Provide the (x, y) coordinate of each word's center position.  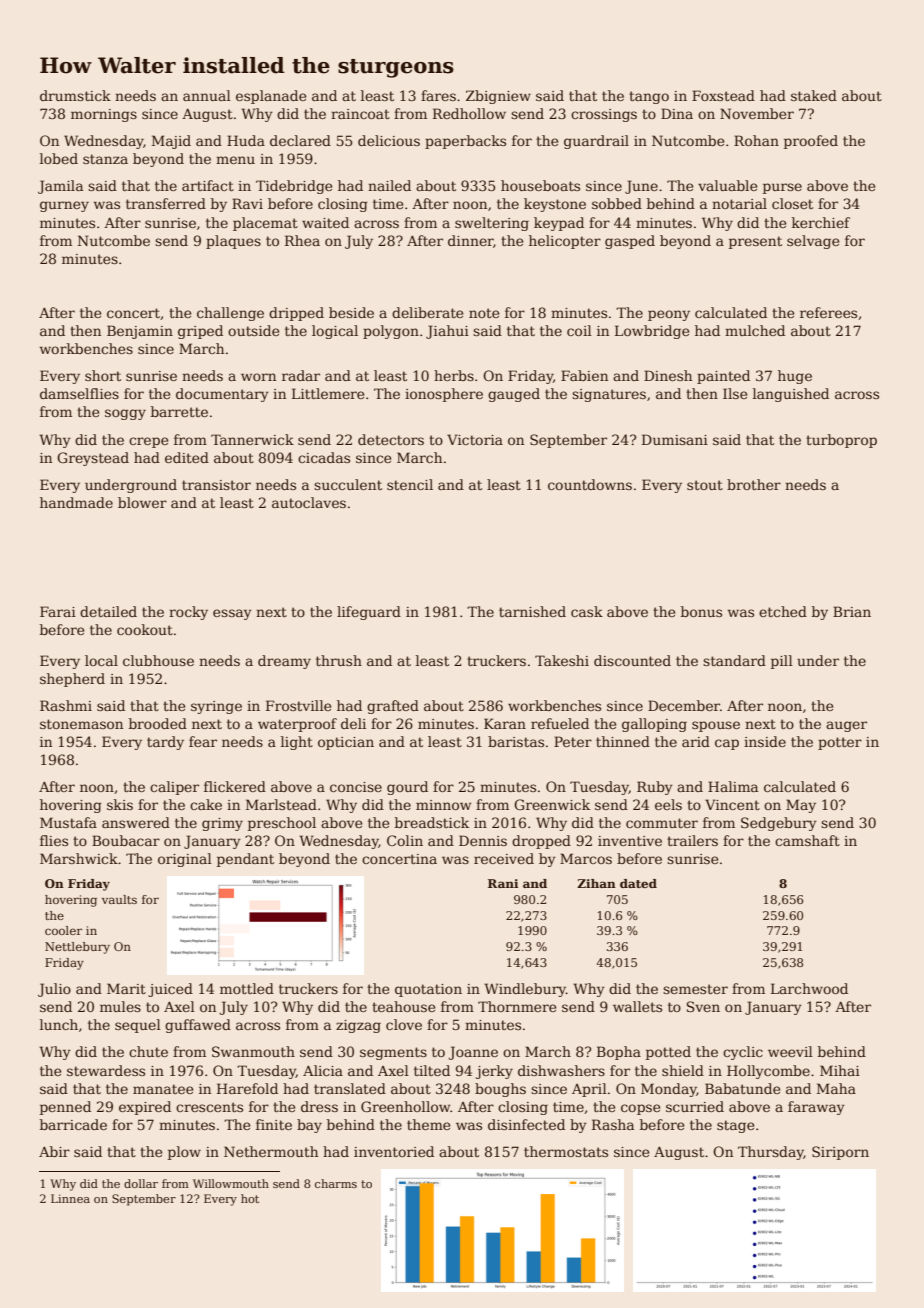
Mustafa (68, 822)
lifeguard (369, 613)
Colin (405, 840)
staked (814, 95)
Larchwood (809, 988)
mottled (247, 988)
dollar (141, 1183)
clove (404, 1024)
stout (705, 485)
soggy (125, 414)
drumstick (75, 95)
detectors (391, 439)
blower (142, 502)
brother (754, 484)
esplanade (271, 97)
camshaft (807, 840)
